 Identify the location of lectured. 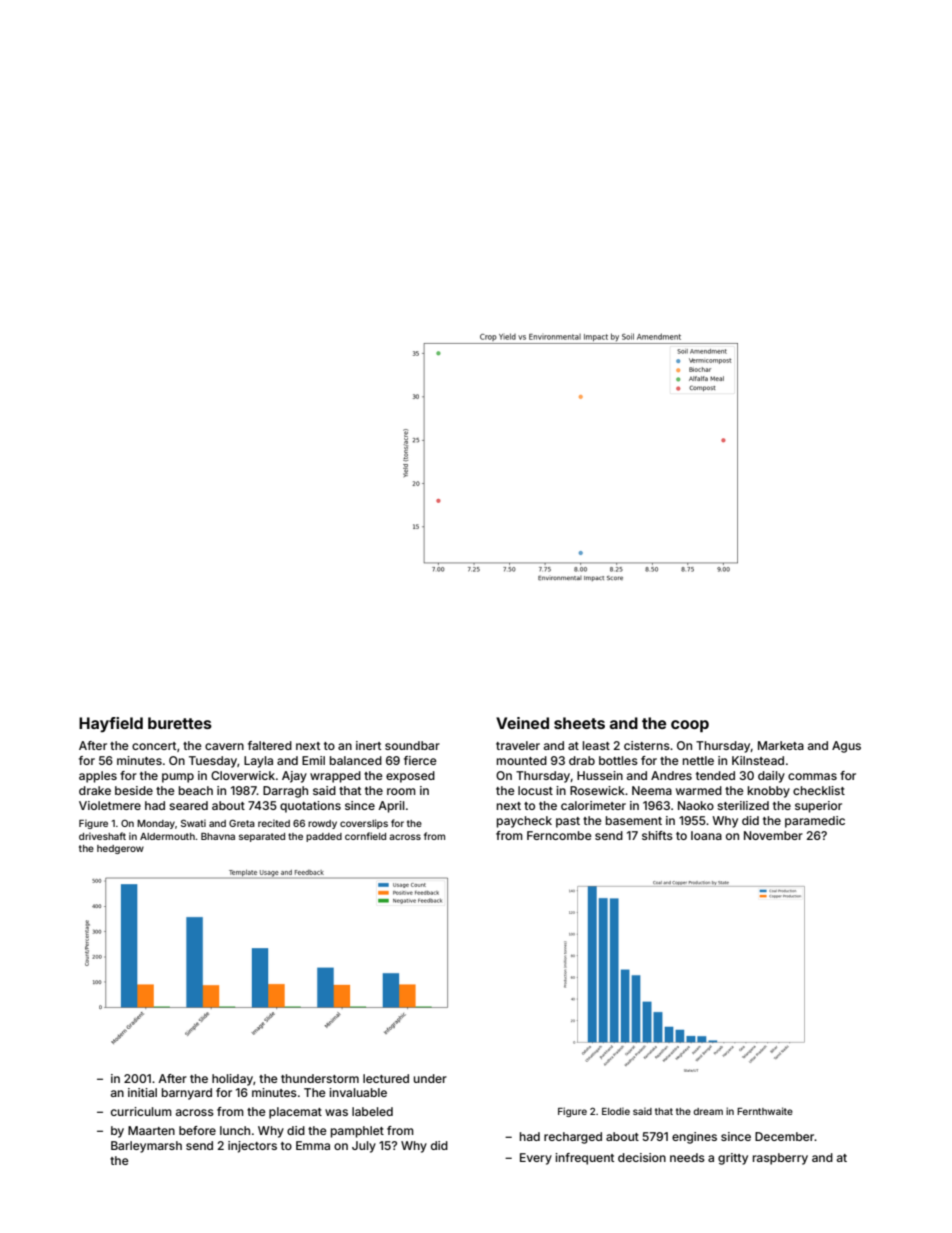
(386, 1078).
